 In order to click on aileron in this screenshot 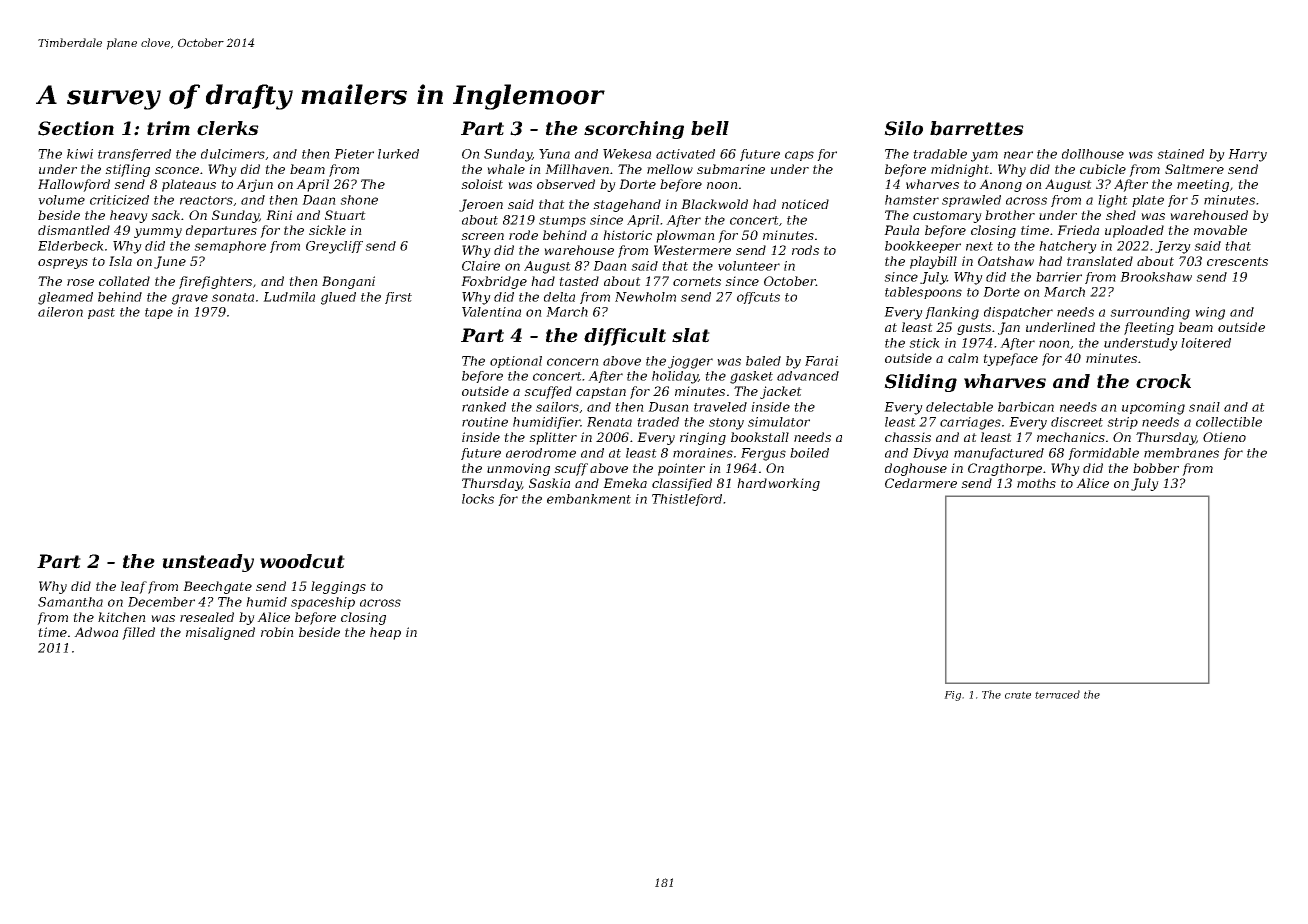, I will do `click(60, 312)`.
